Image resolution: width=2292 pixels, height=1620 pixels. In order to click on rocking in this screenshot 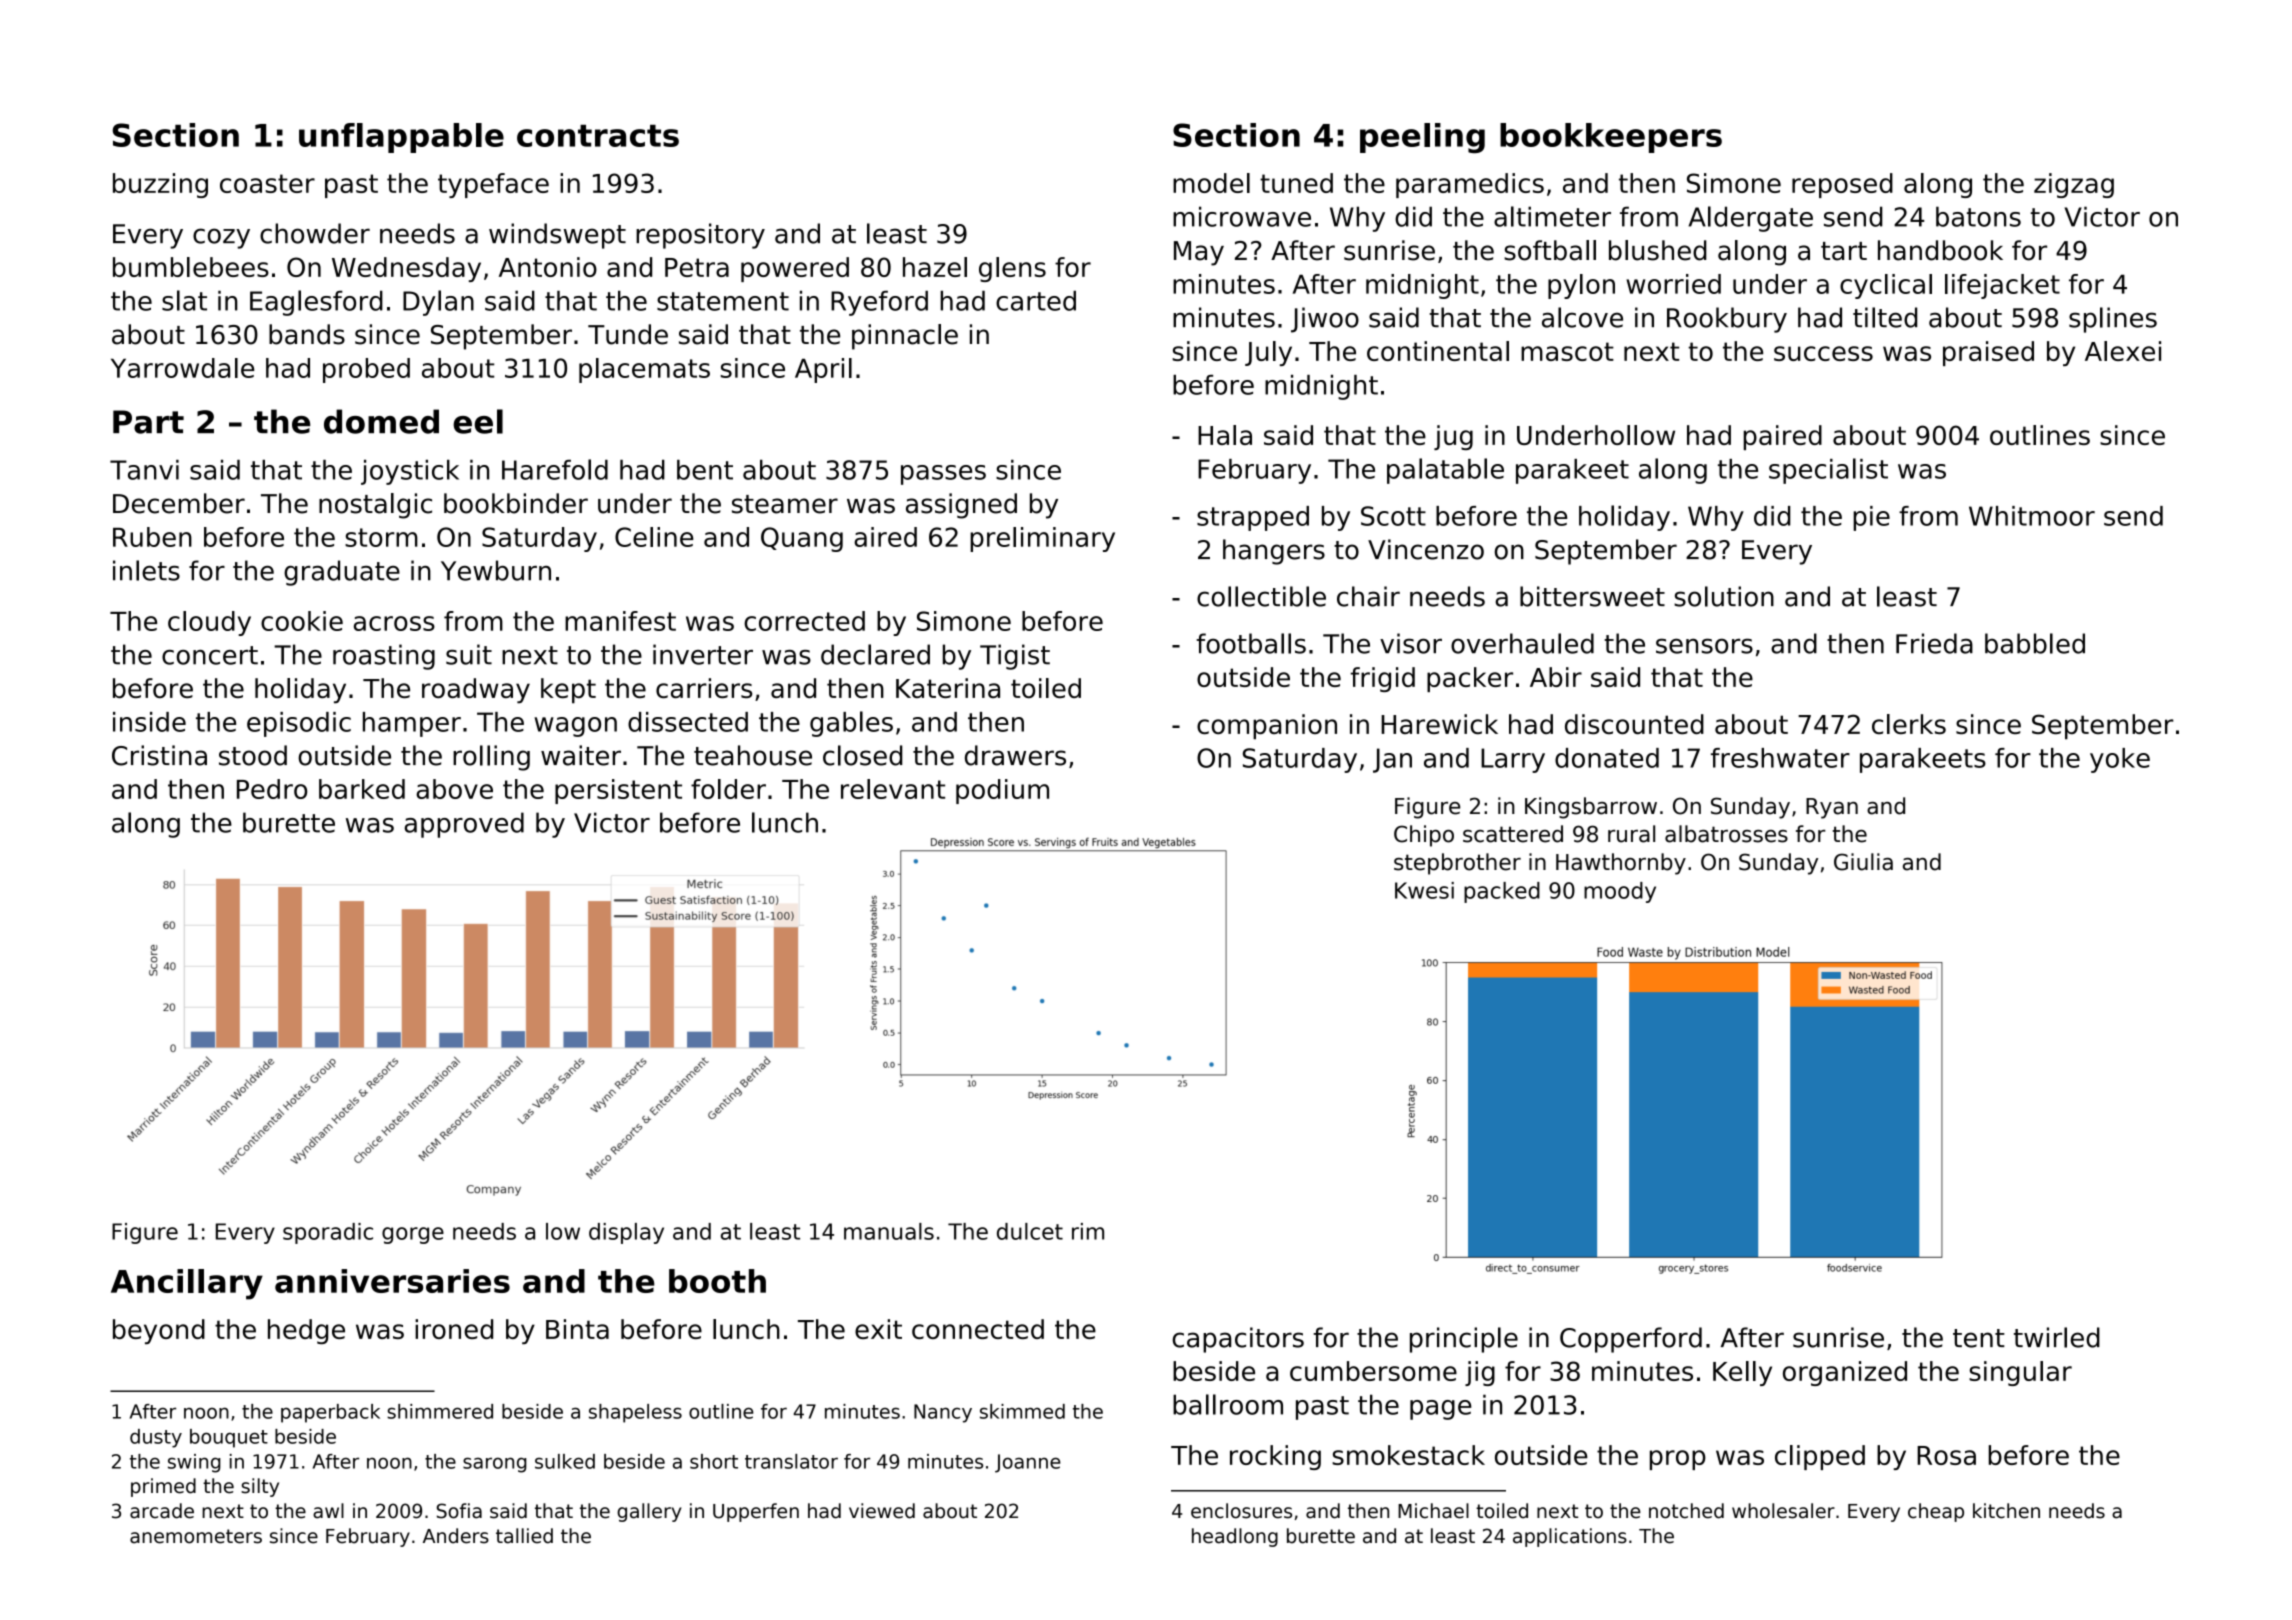, I will do `click(1275, 1457)`.
